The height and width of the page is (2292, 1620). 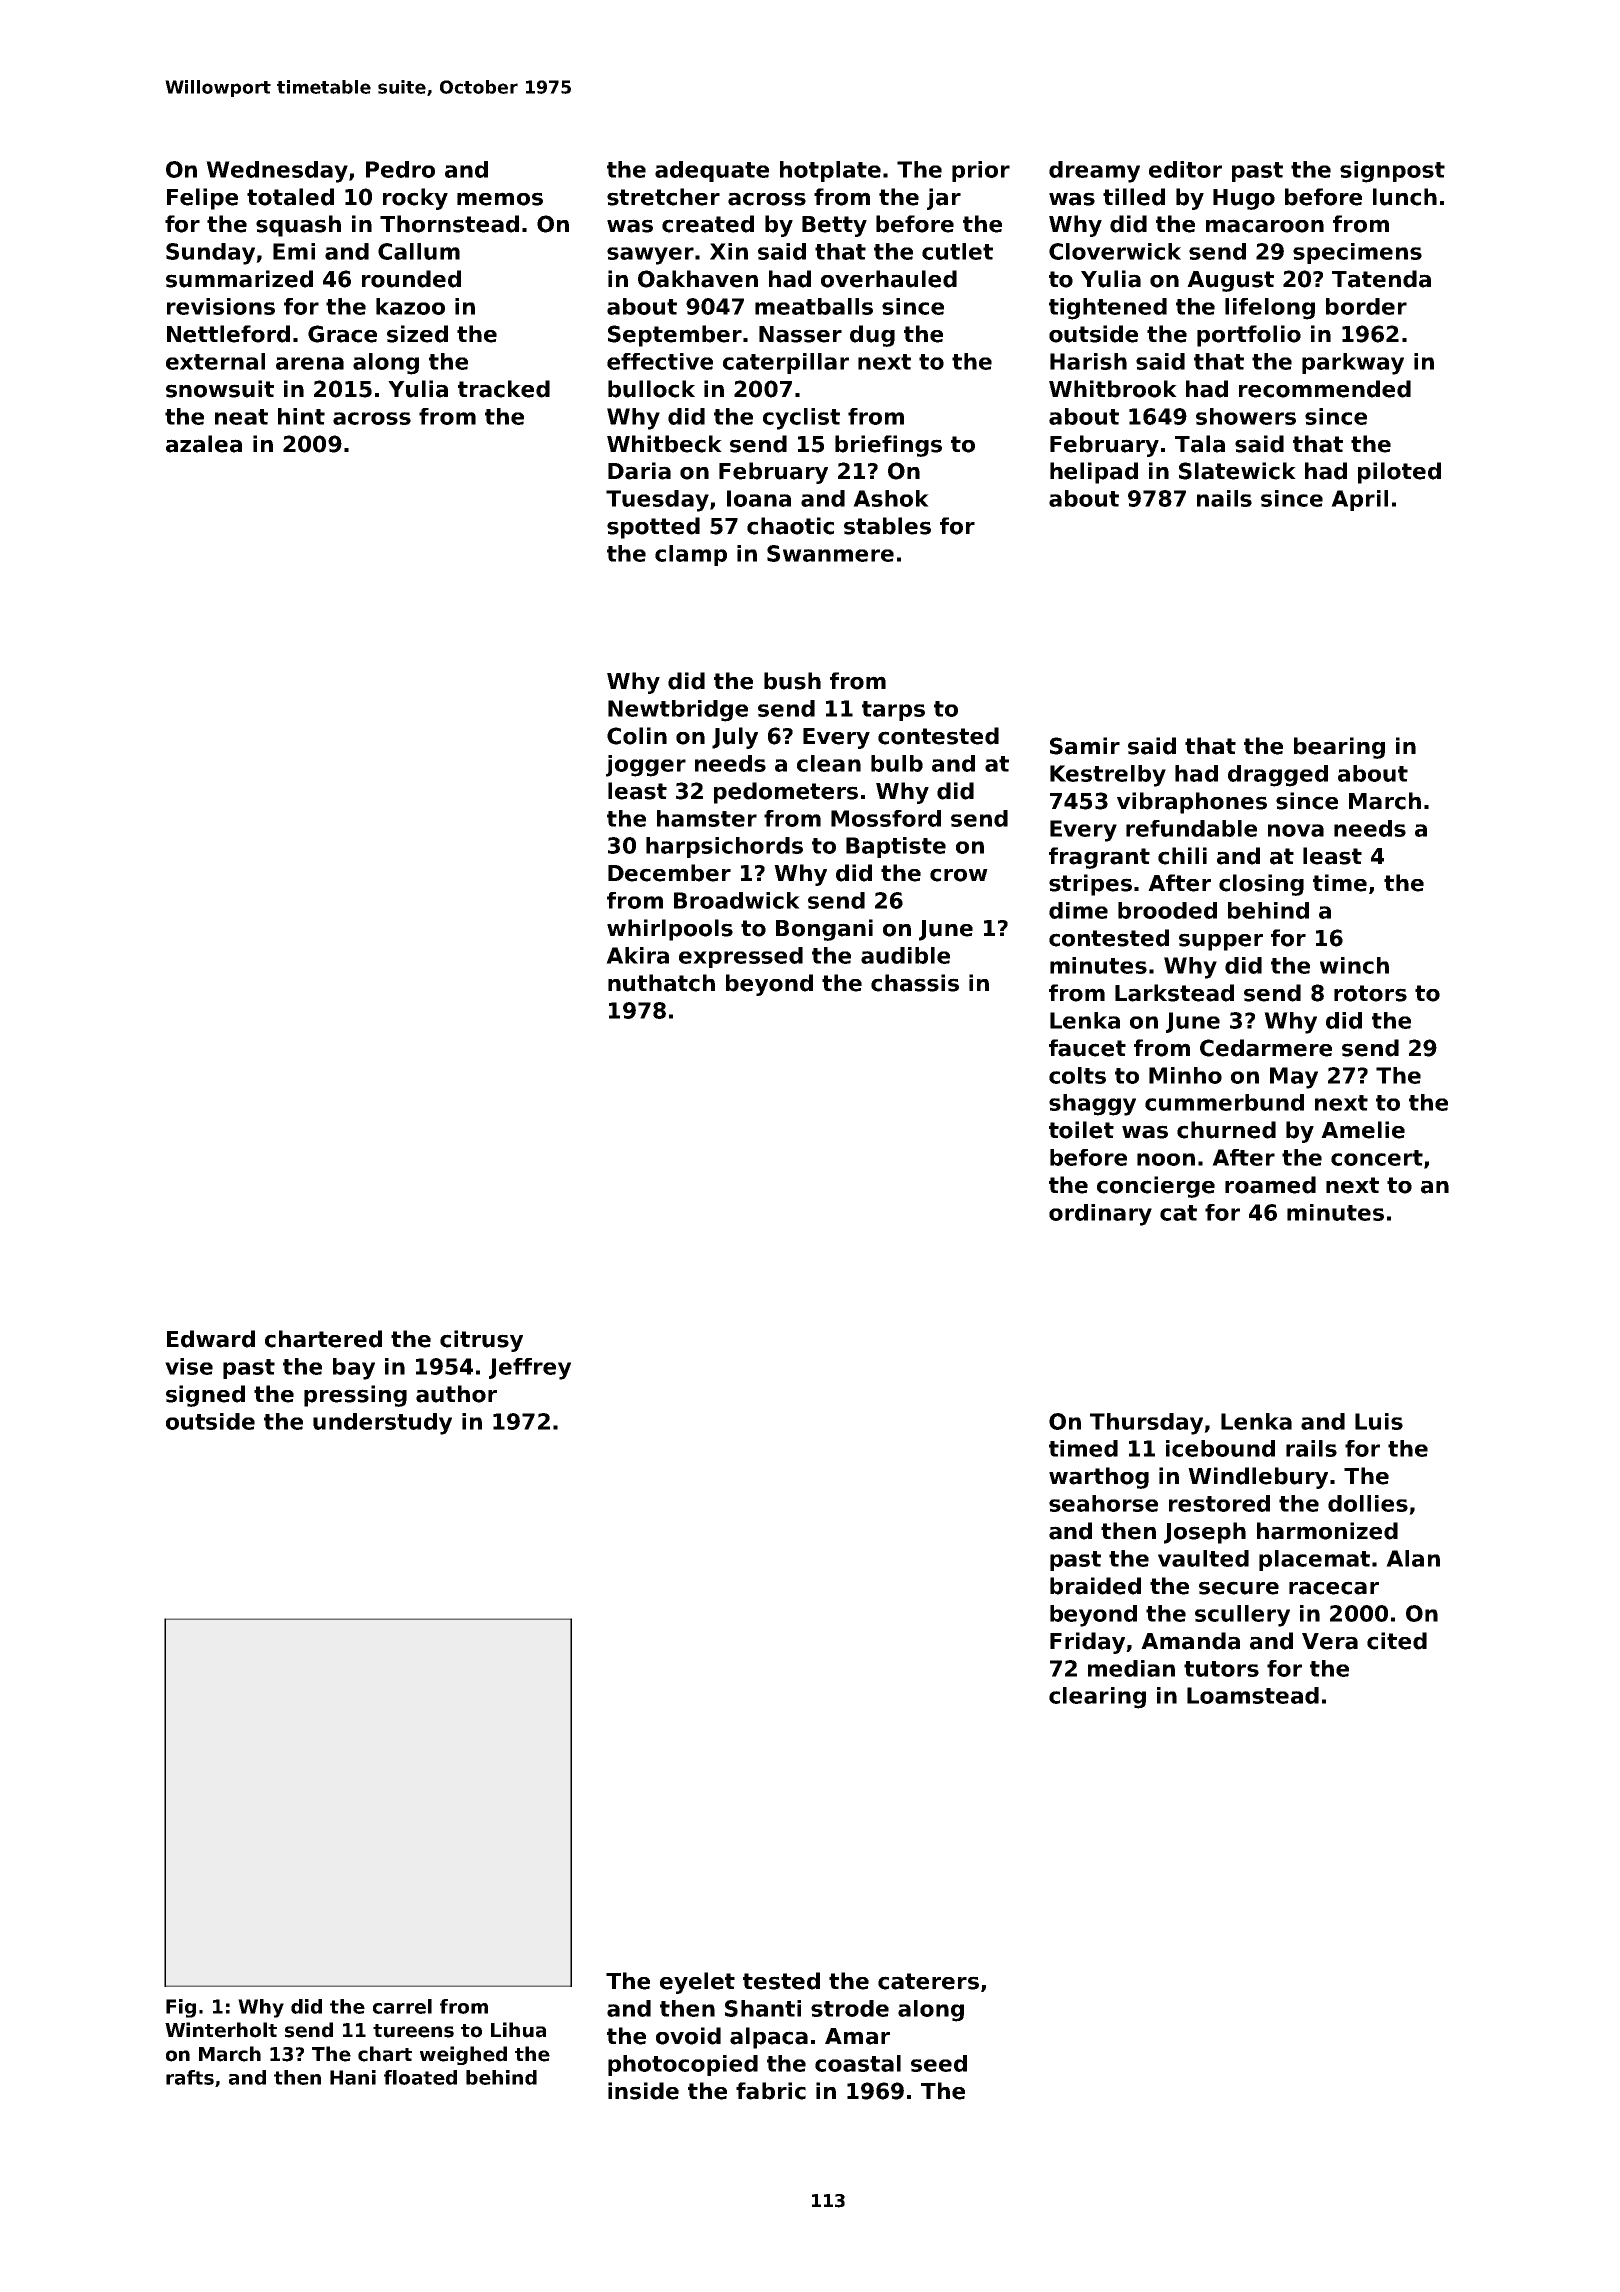 I want to click on inside, so click(x=643, y=2091).
